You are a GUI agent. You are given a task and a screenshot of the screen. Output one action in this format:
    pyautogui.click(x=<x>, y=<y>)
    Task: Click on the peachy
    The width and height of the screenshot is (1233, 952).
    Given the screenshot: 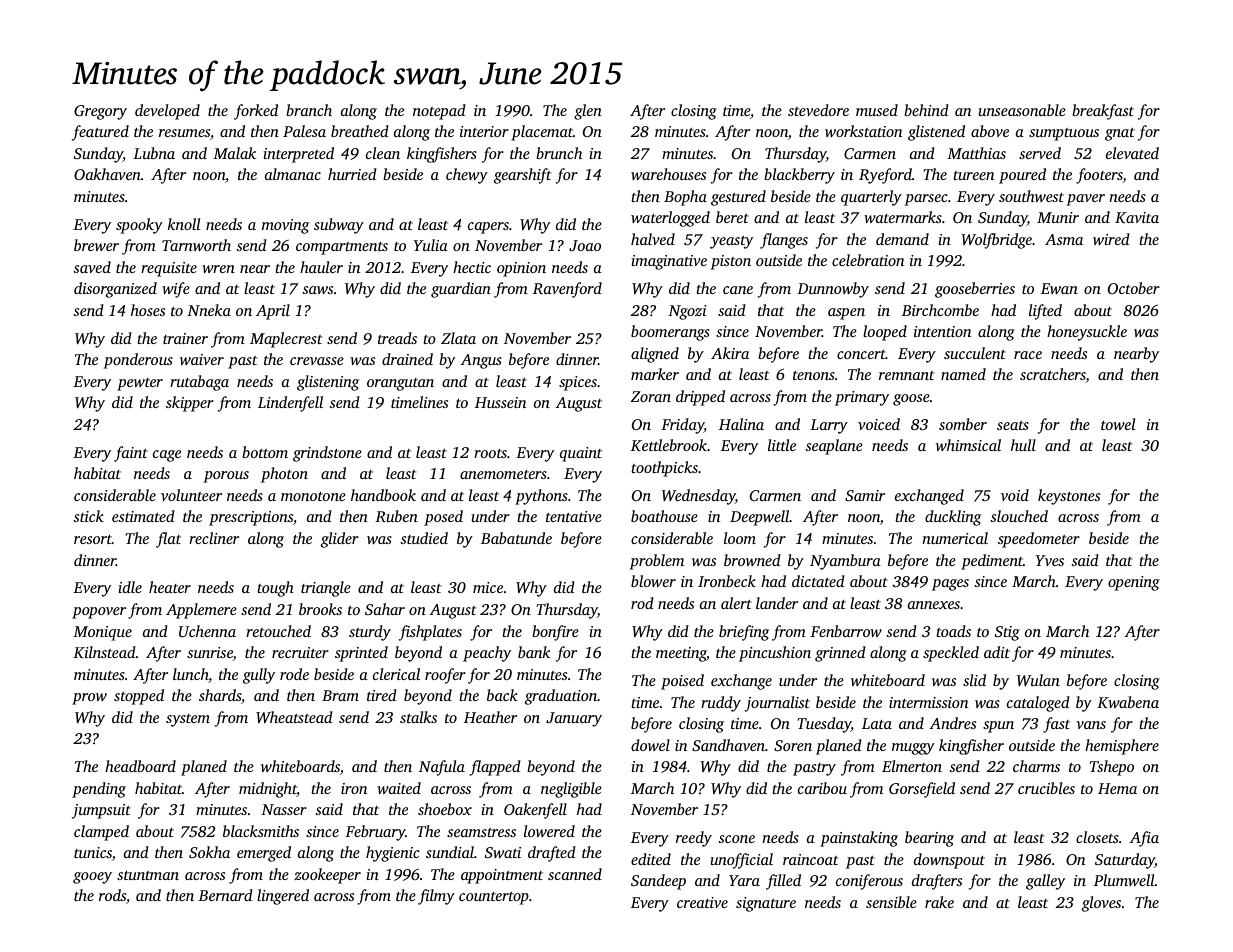 What is the action you would take?
    pyautogui.click(x=487, y=654)
